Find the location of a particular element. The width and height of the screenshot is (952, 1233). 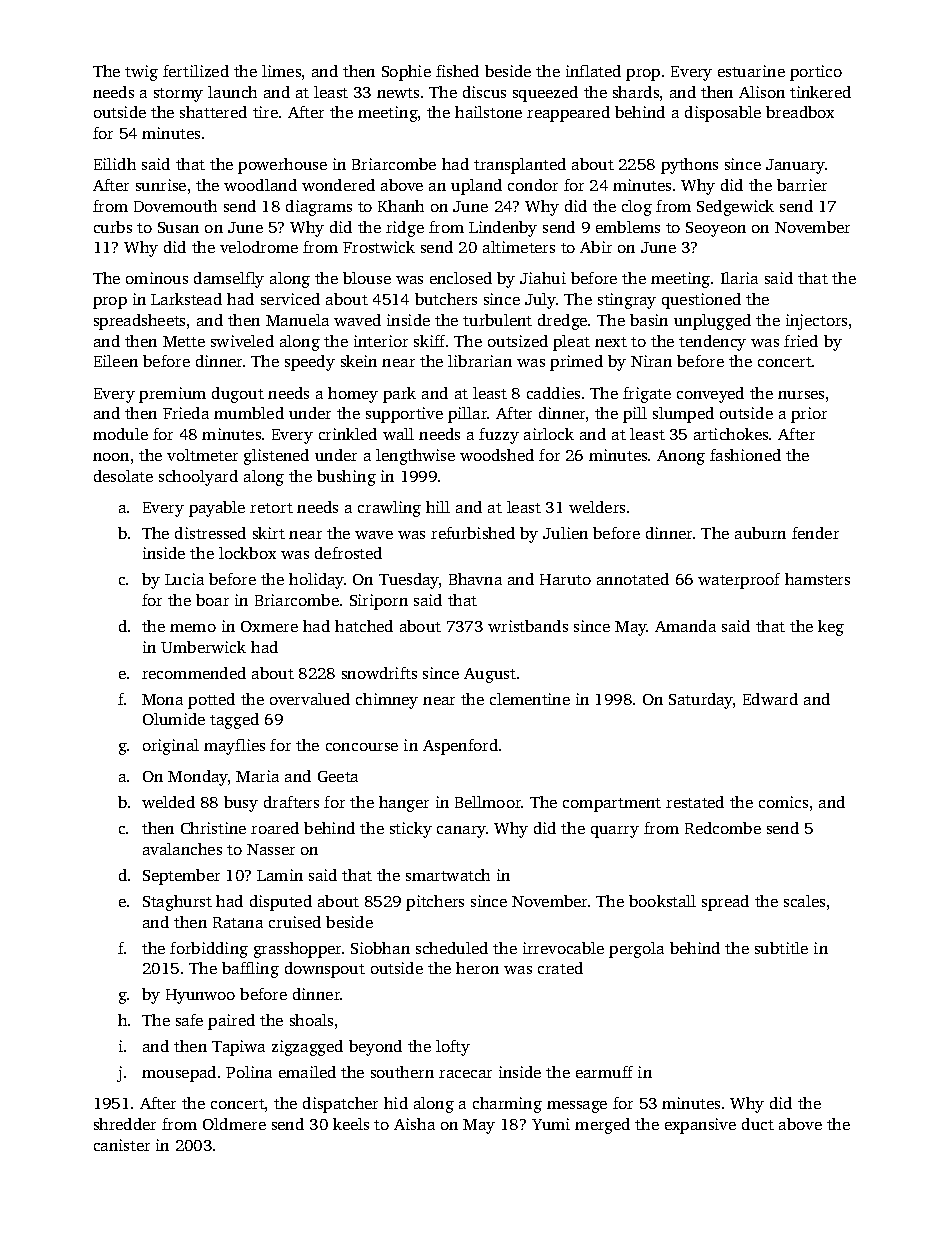

inflated is located at coordinates (593, 71).
